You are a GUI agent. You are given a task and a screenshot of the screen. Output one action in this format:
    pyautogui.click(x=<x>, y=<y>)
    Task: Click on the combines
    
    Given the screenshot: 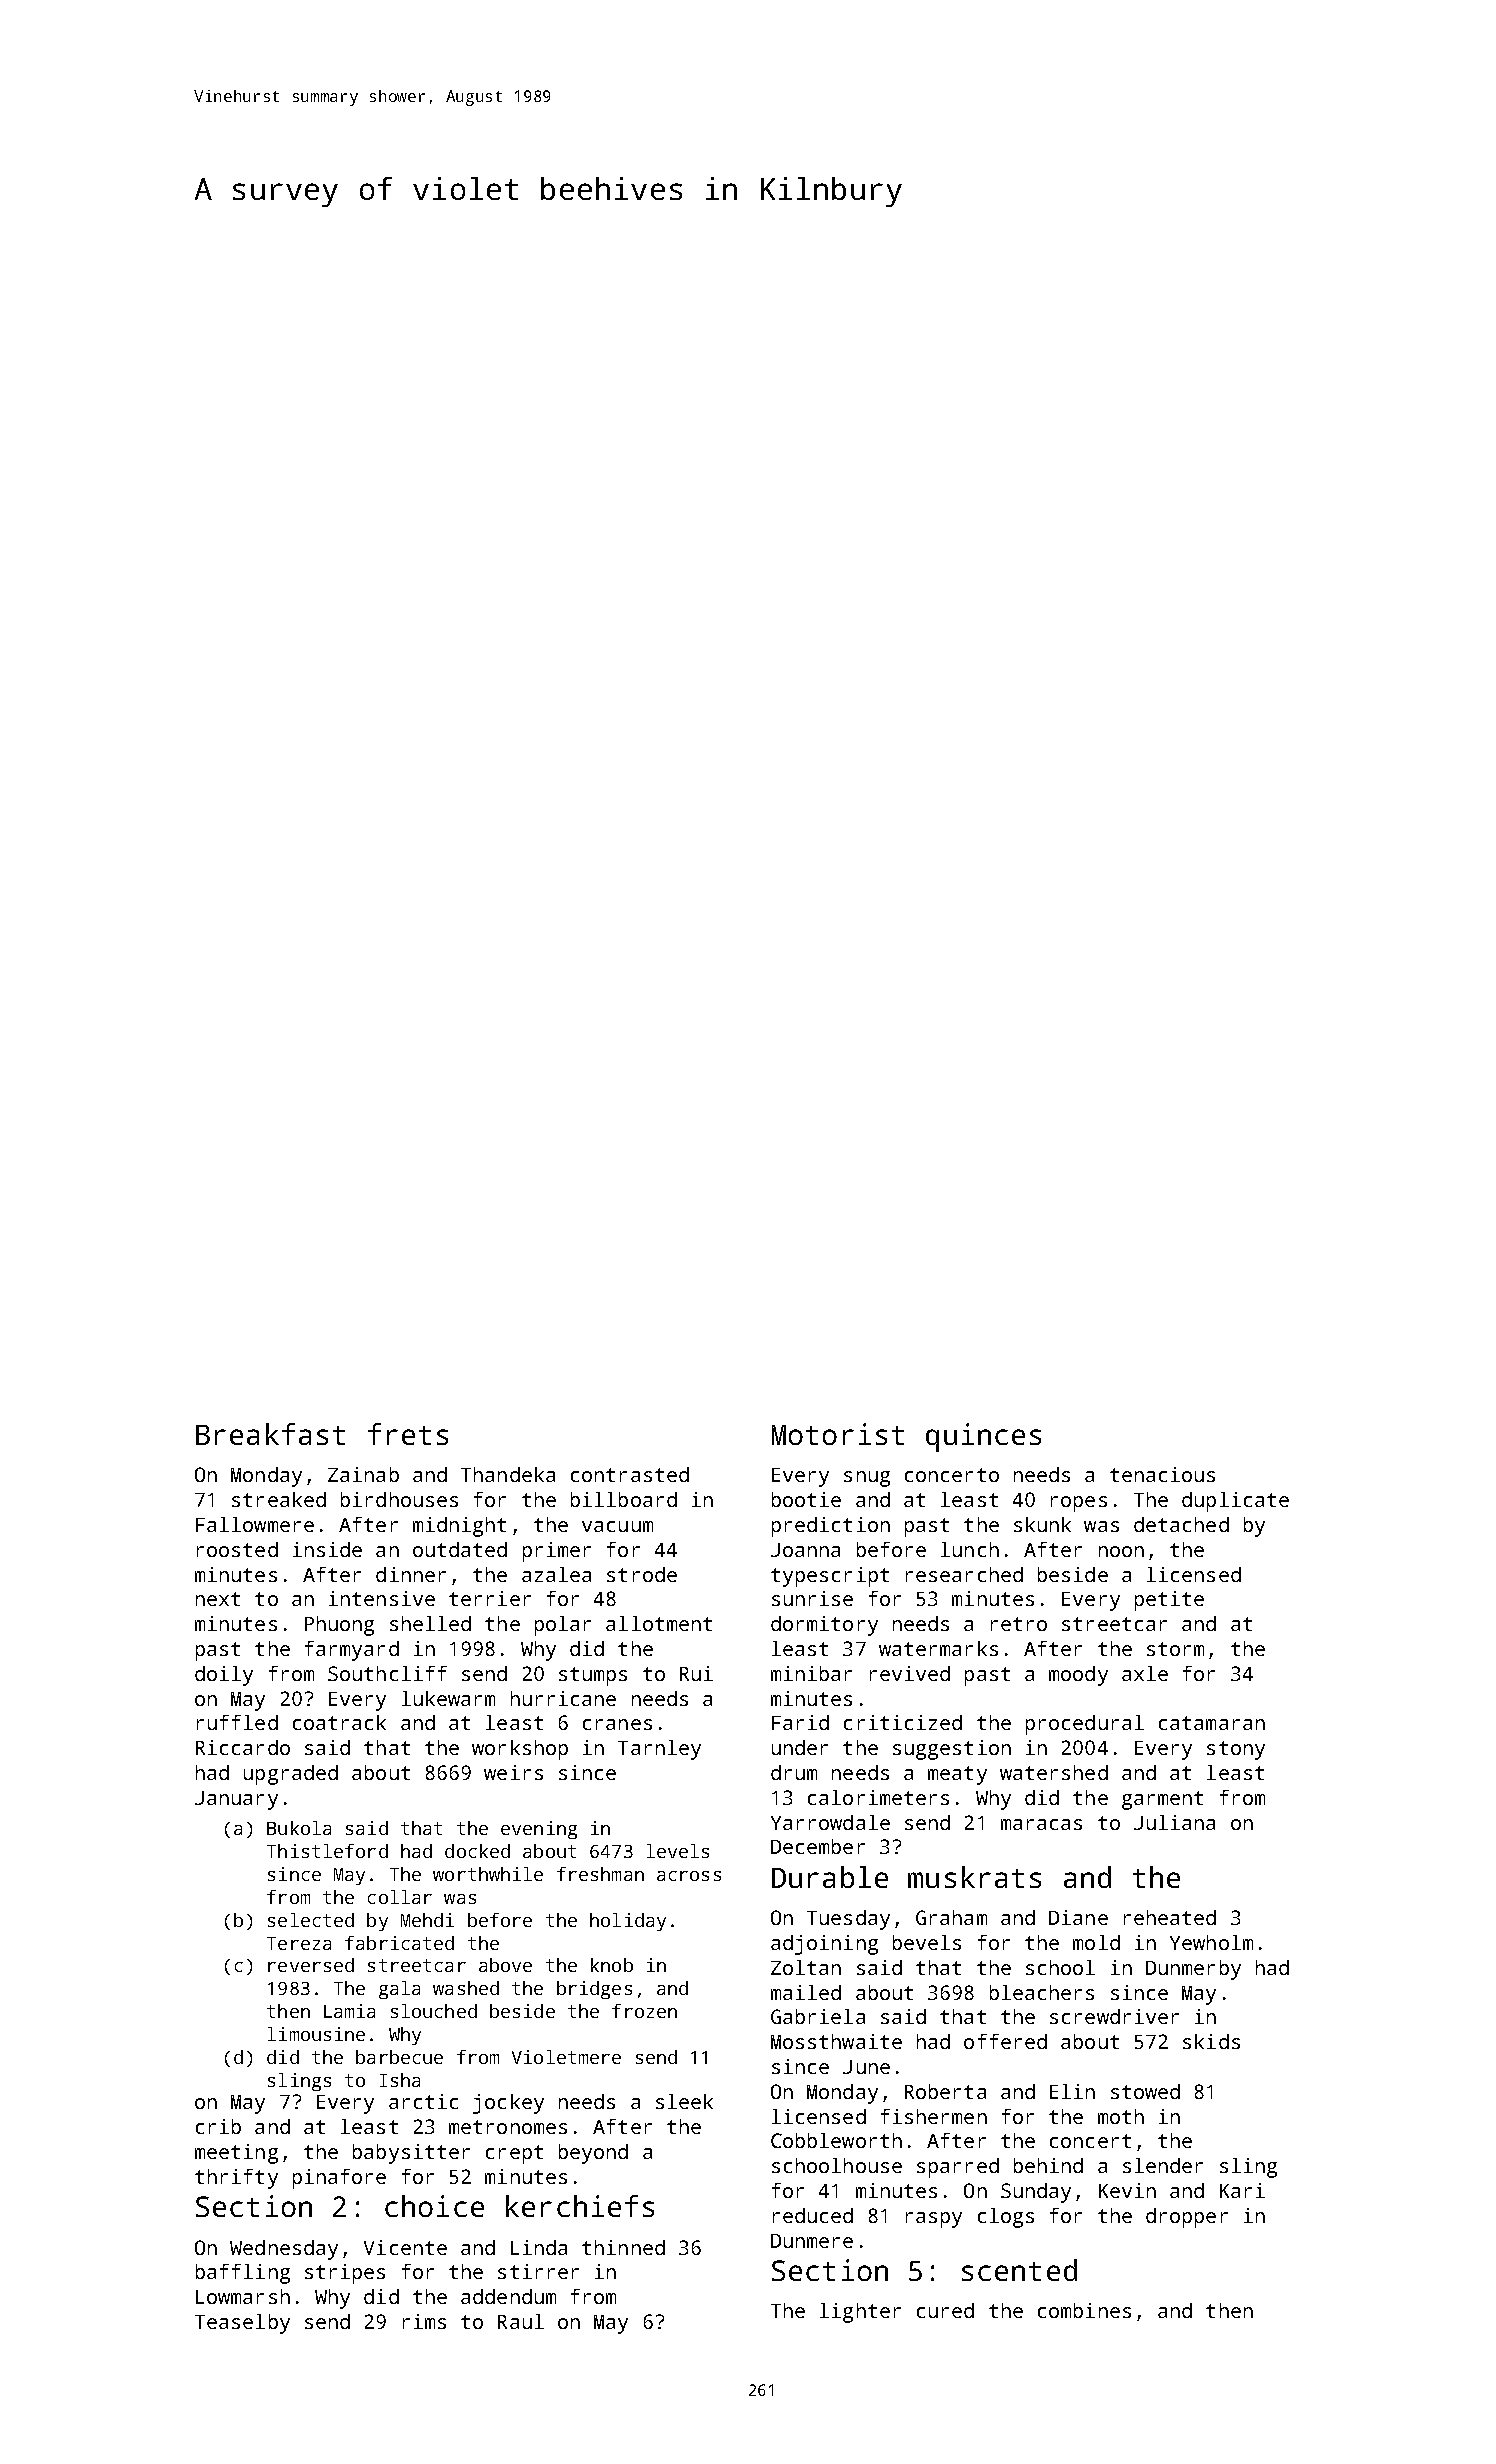 What is the action you would take?
    pyautogui.click(x=1084, y=2310)
